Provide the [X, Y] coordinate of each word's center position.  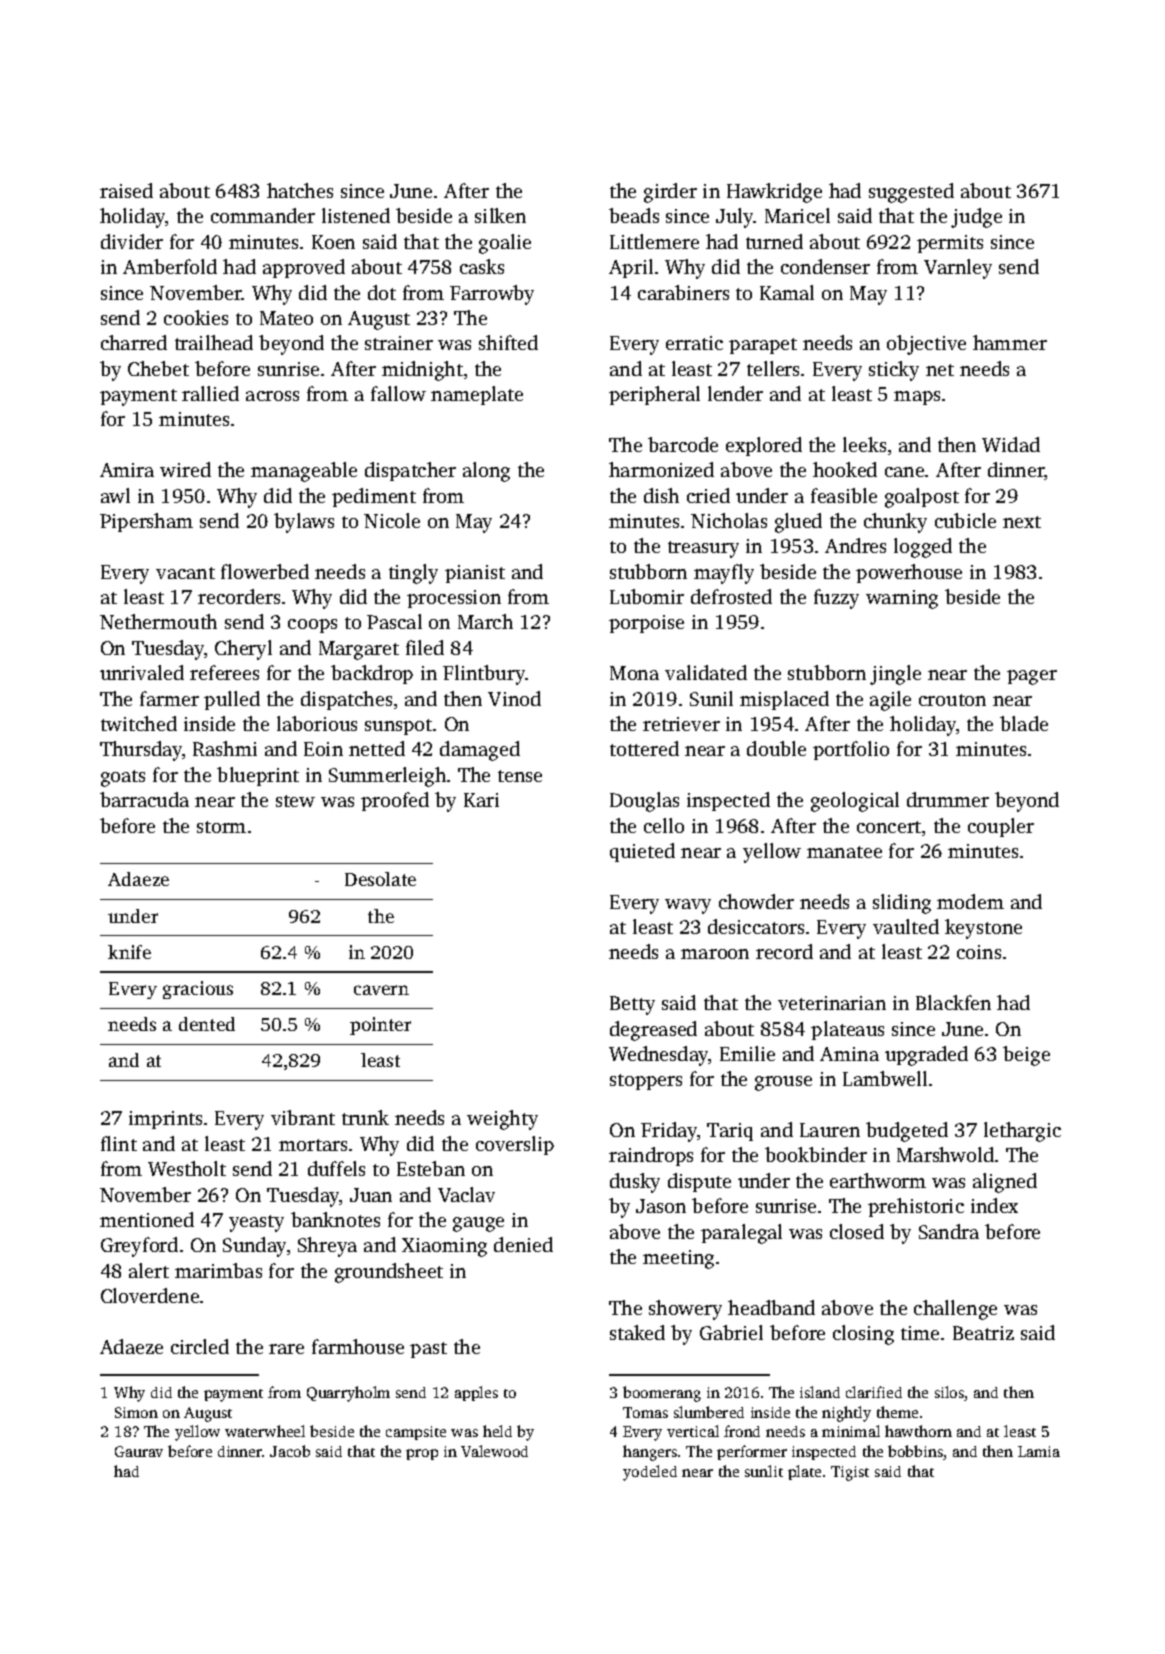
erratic [694, 343]
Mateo [286, 318]
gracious [198, 990]
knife [129, 952]
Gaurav [139, 1451]
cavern [381, 990]
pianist [475, 574]
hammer [1010, 342]
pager [1032, 677]
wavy [688, 906]
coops [312, 626]
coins [979, 952]
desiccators [756, 926]
